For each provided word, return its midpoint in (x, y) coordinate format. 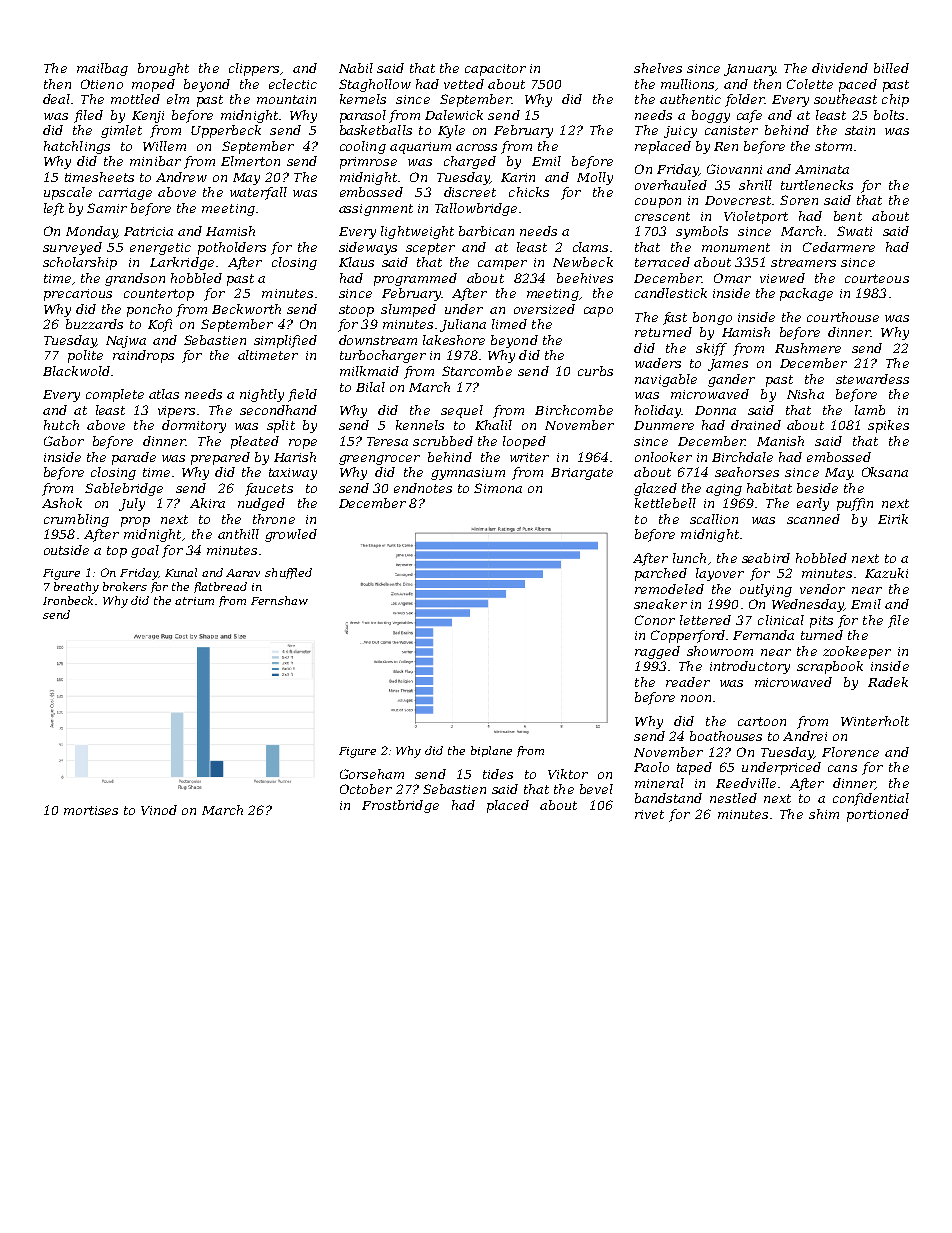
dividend (840, 68)
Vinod (159, 810)
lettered (705, 620)
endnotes (423, 488)
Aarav (243, 573)
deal (56, 99)
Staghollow (375, 85)
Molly (595, 178)
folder (745, 100)
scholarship (80, 263)
